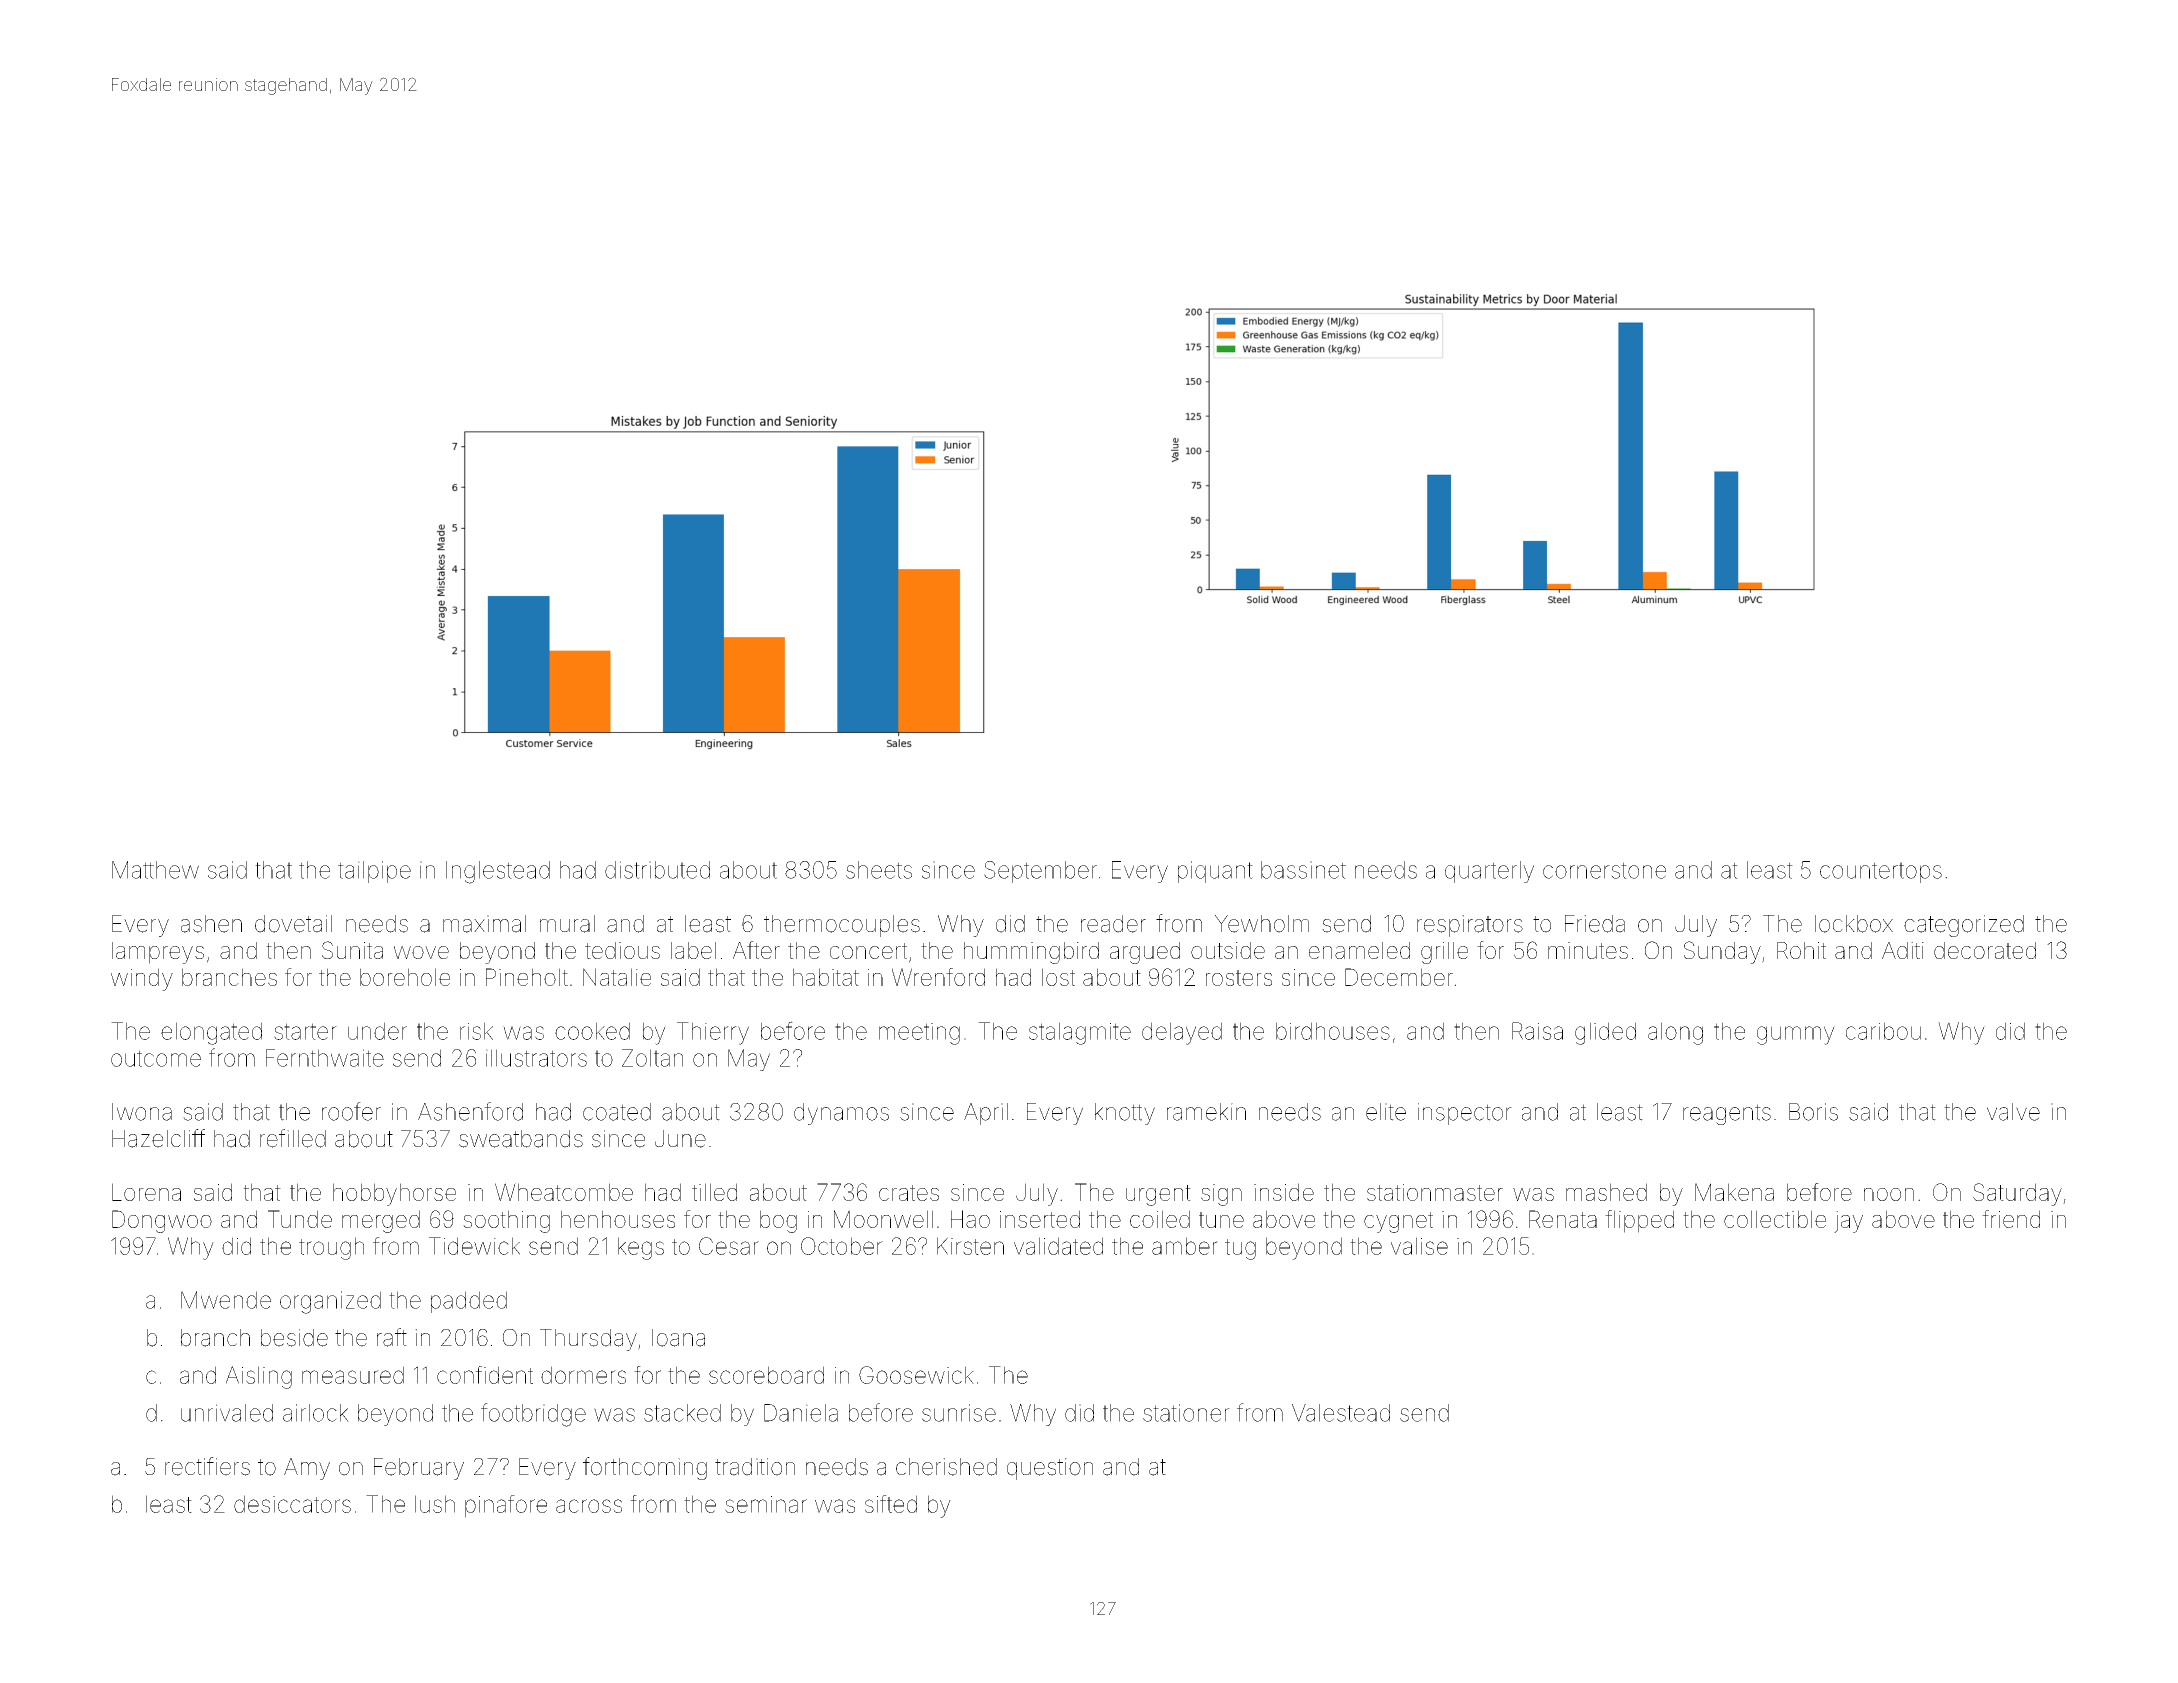  I want to click on jay, so click(1848, 1222).
